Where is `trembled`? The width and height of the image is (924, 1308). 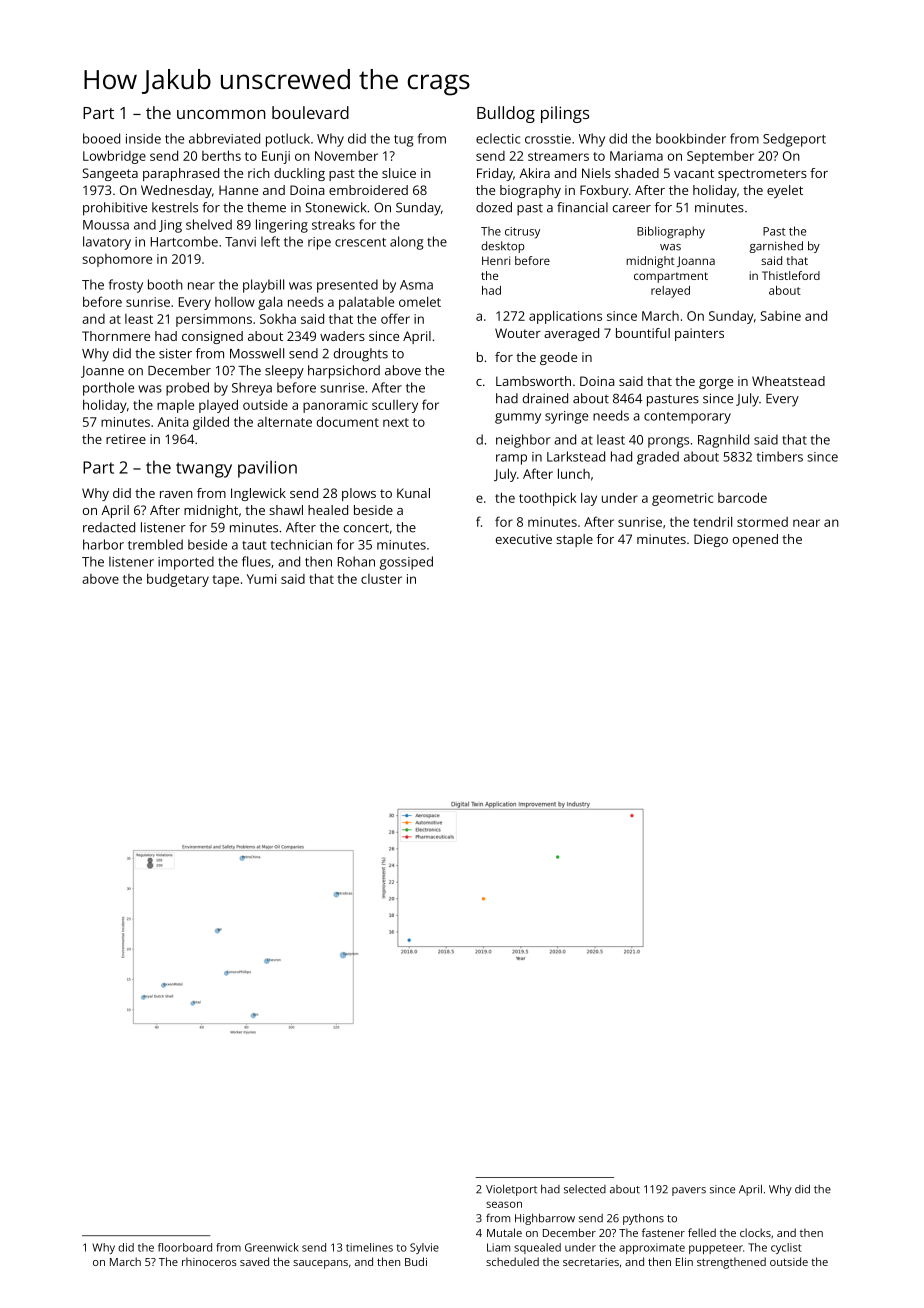 trembled is located at coordinates (155, 544).
